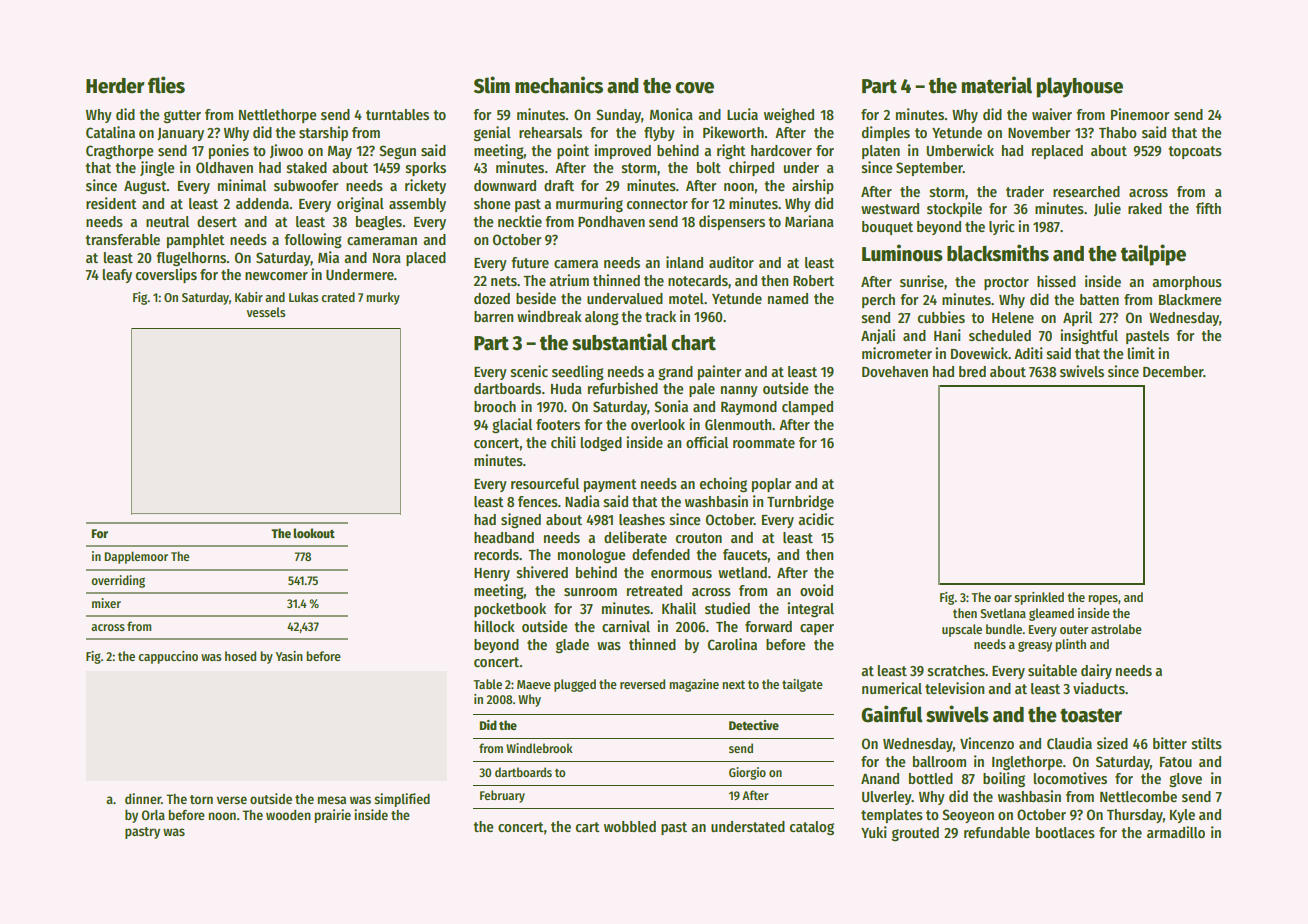  I want to click on acidic, so click(816, 519).
